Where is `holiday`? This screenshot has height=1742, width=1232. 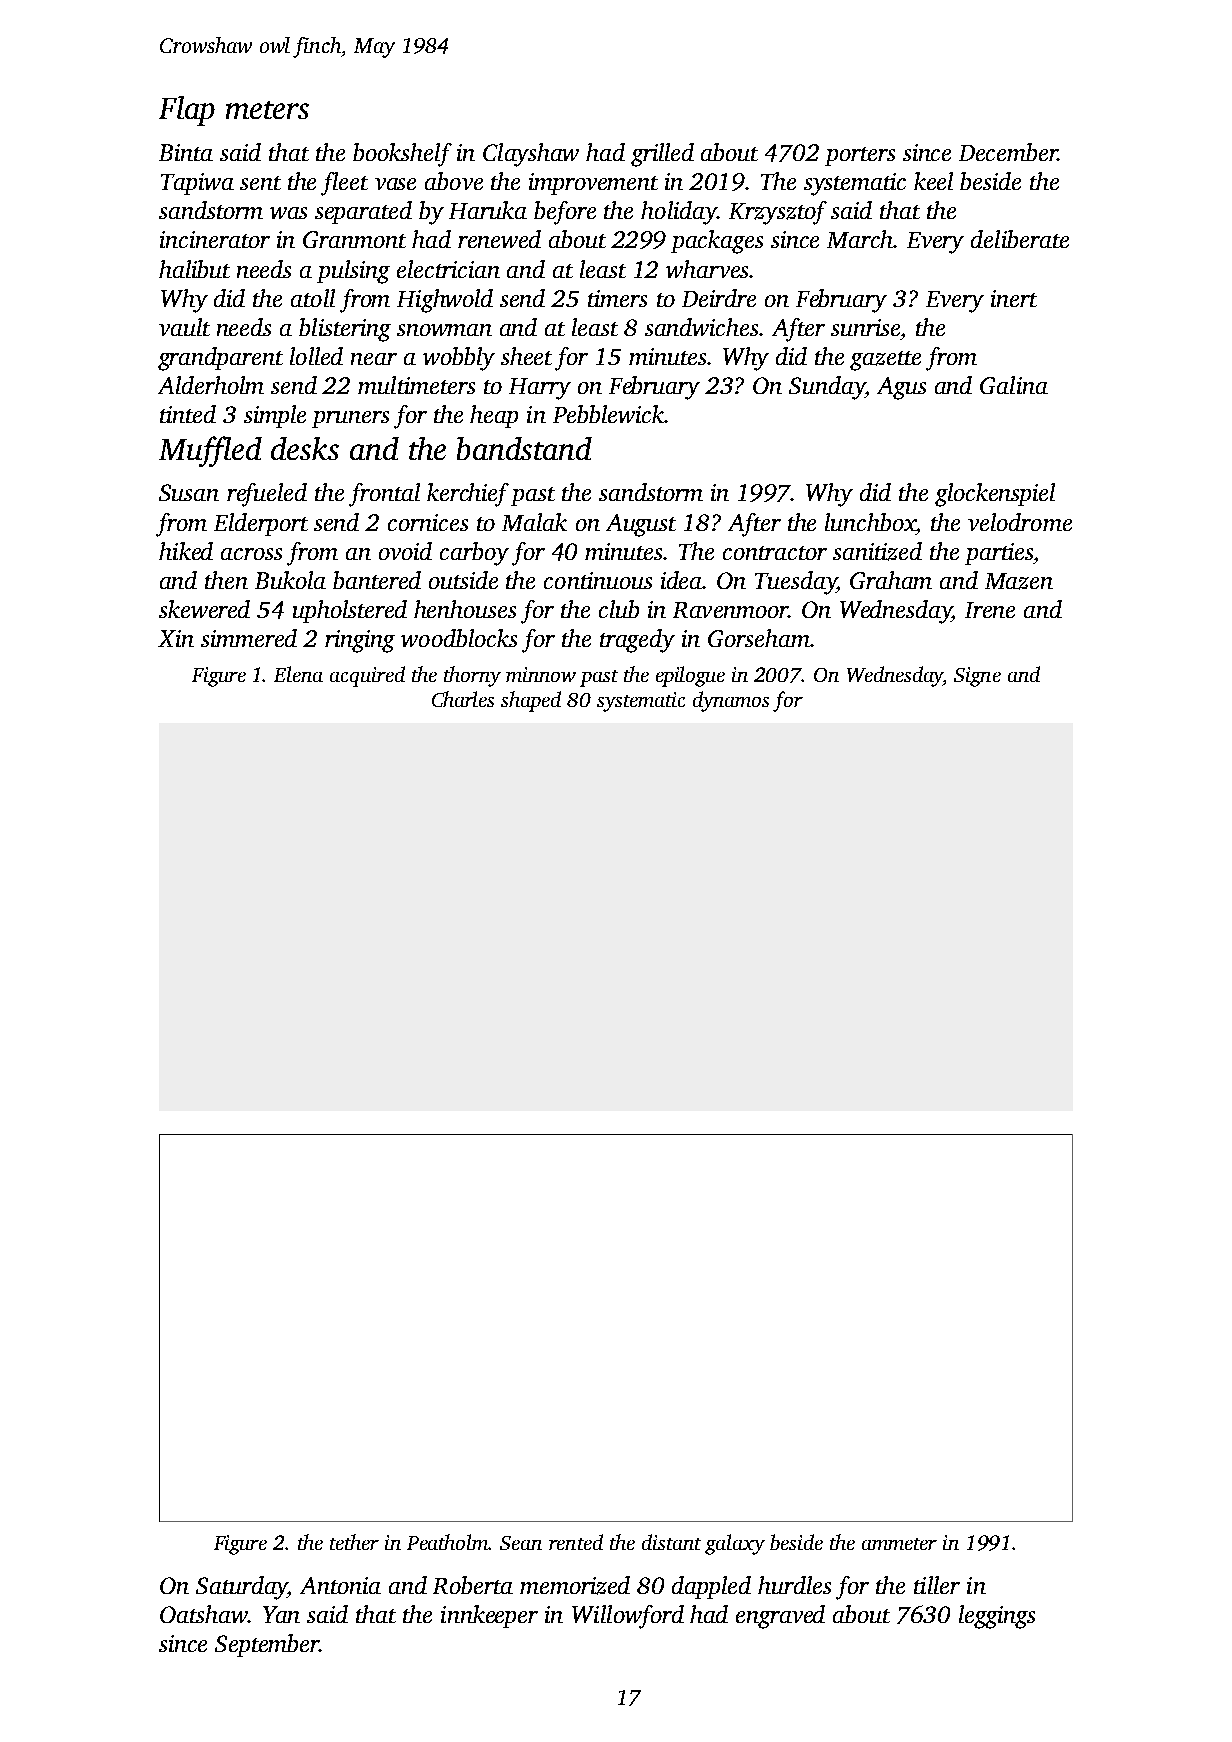 holiday is located at coordinates (679, 213).
